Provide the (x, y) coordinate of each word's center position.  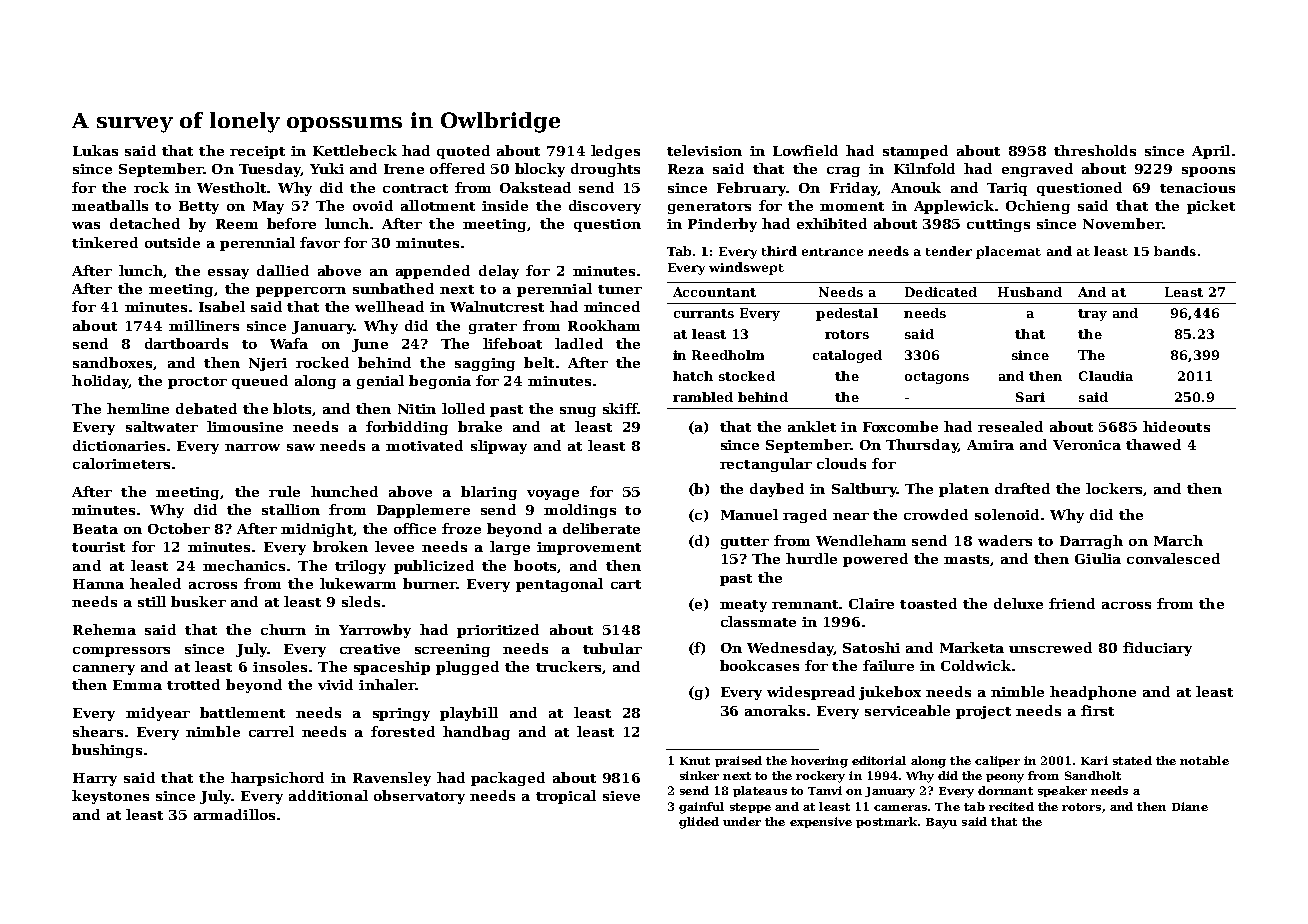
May (268, 207)
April (1211, 152)
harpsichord (277, 779)
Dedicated (941, 292)
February (751, 189)
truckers (568, 666)
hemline (138, 408)
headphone (1093, 693)
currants (704, 313)
